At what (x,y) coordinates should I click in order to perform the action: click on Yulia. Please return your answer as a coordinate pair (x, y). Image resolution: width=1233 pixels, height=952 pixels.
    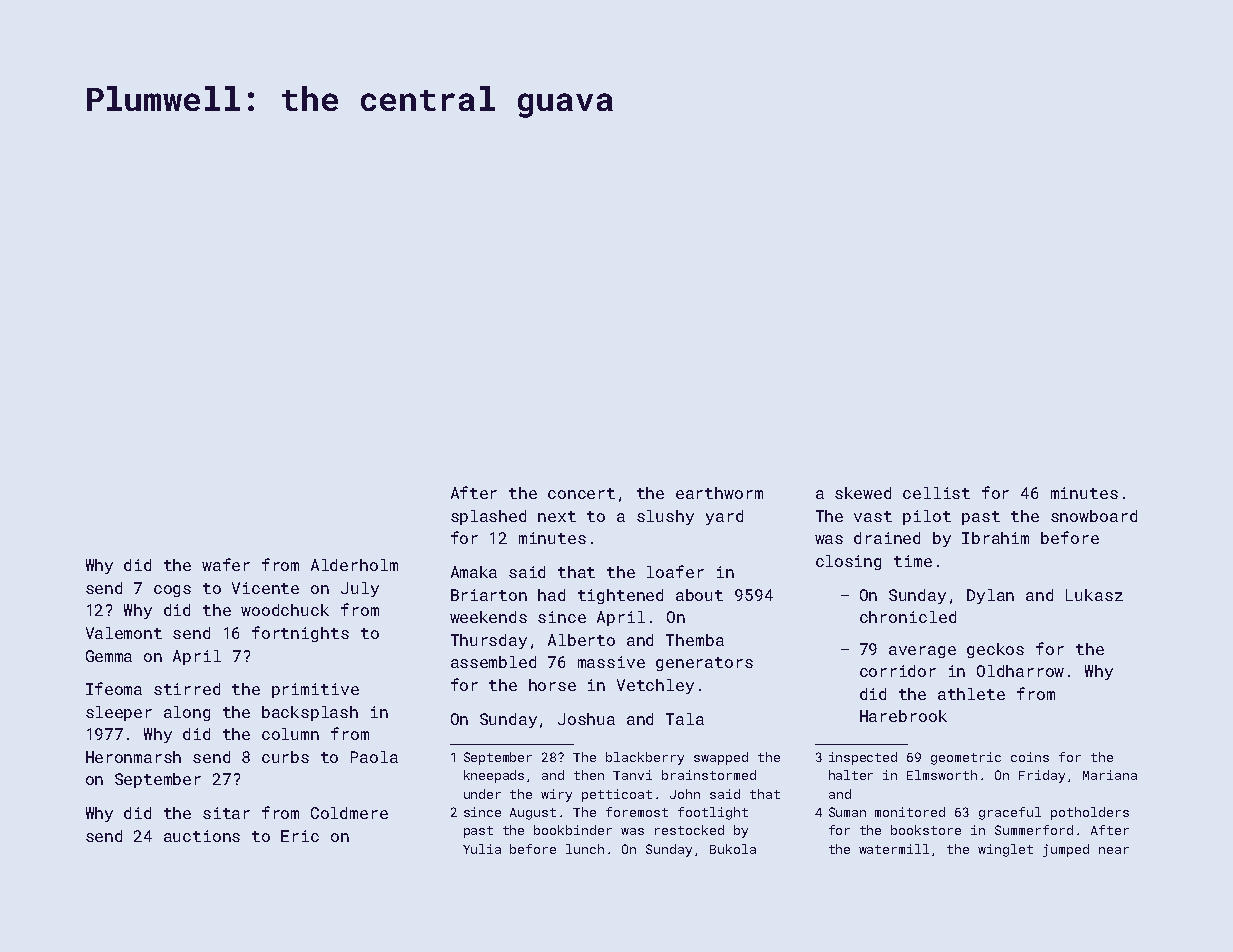
    Looking at the image, I should click on (482, 849).
